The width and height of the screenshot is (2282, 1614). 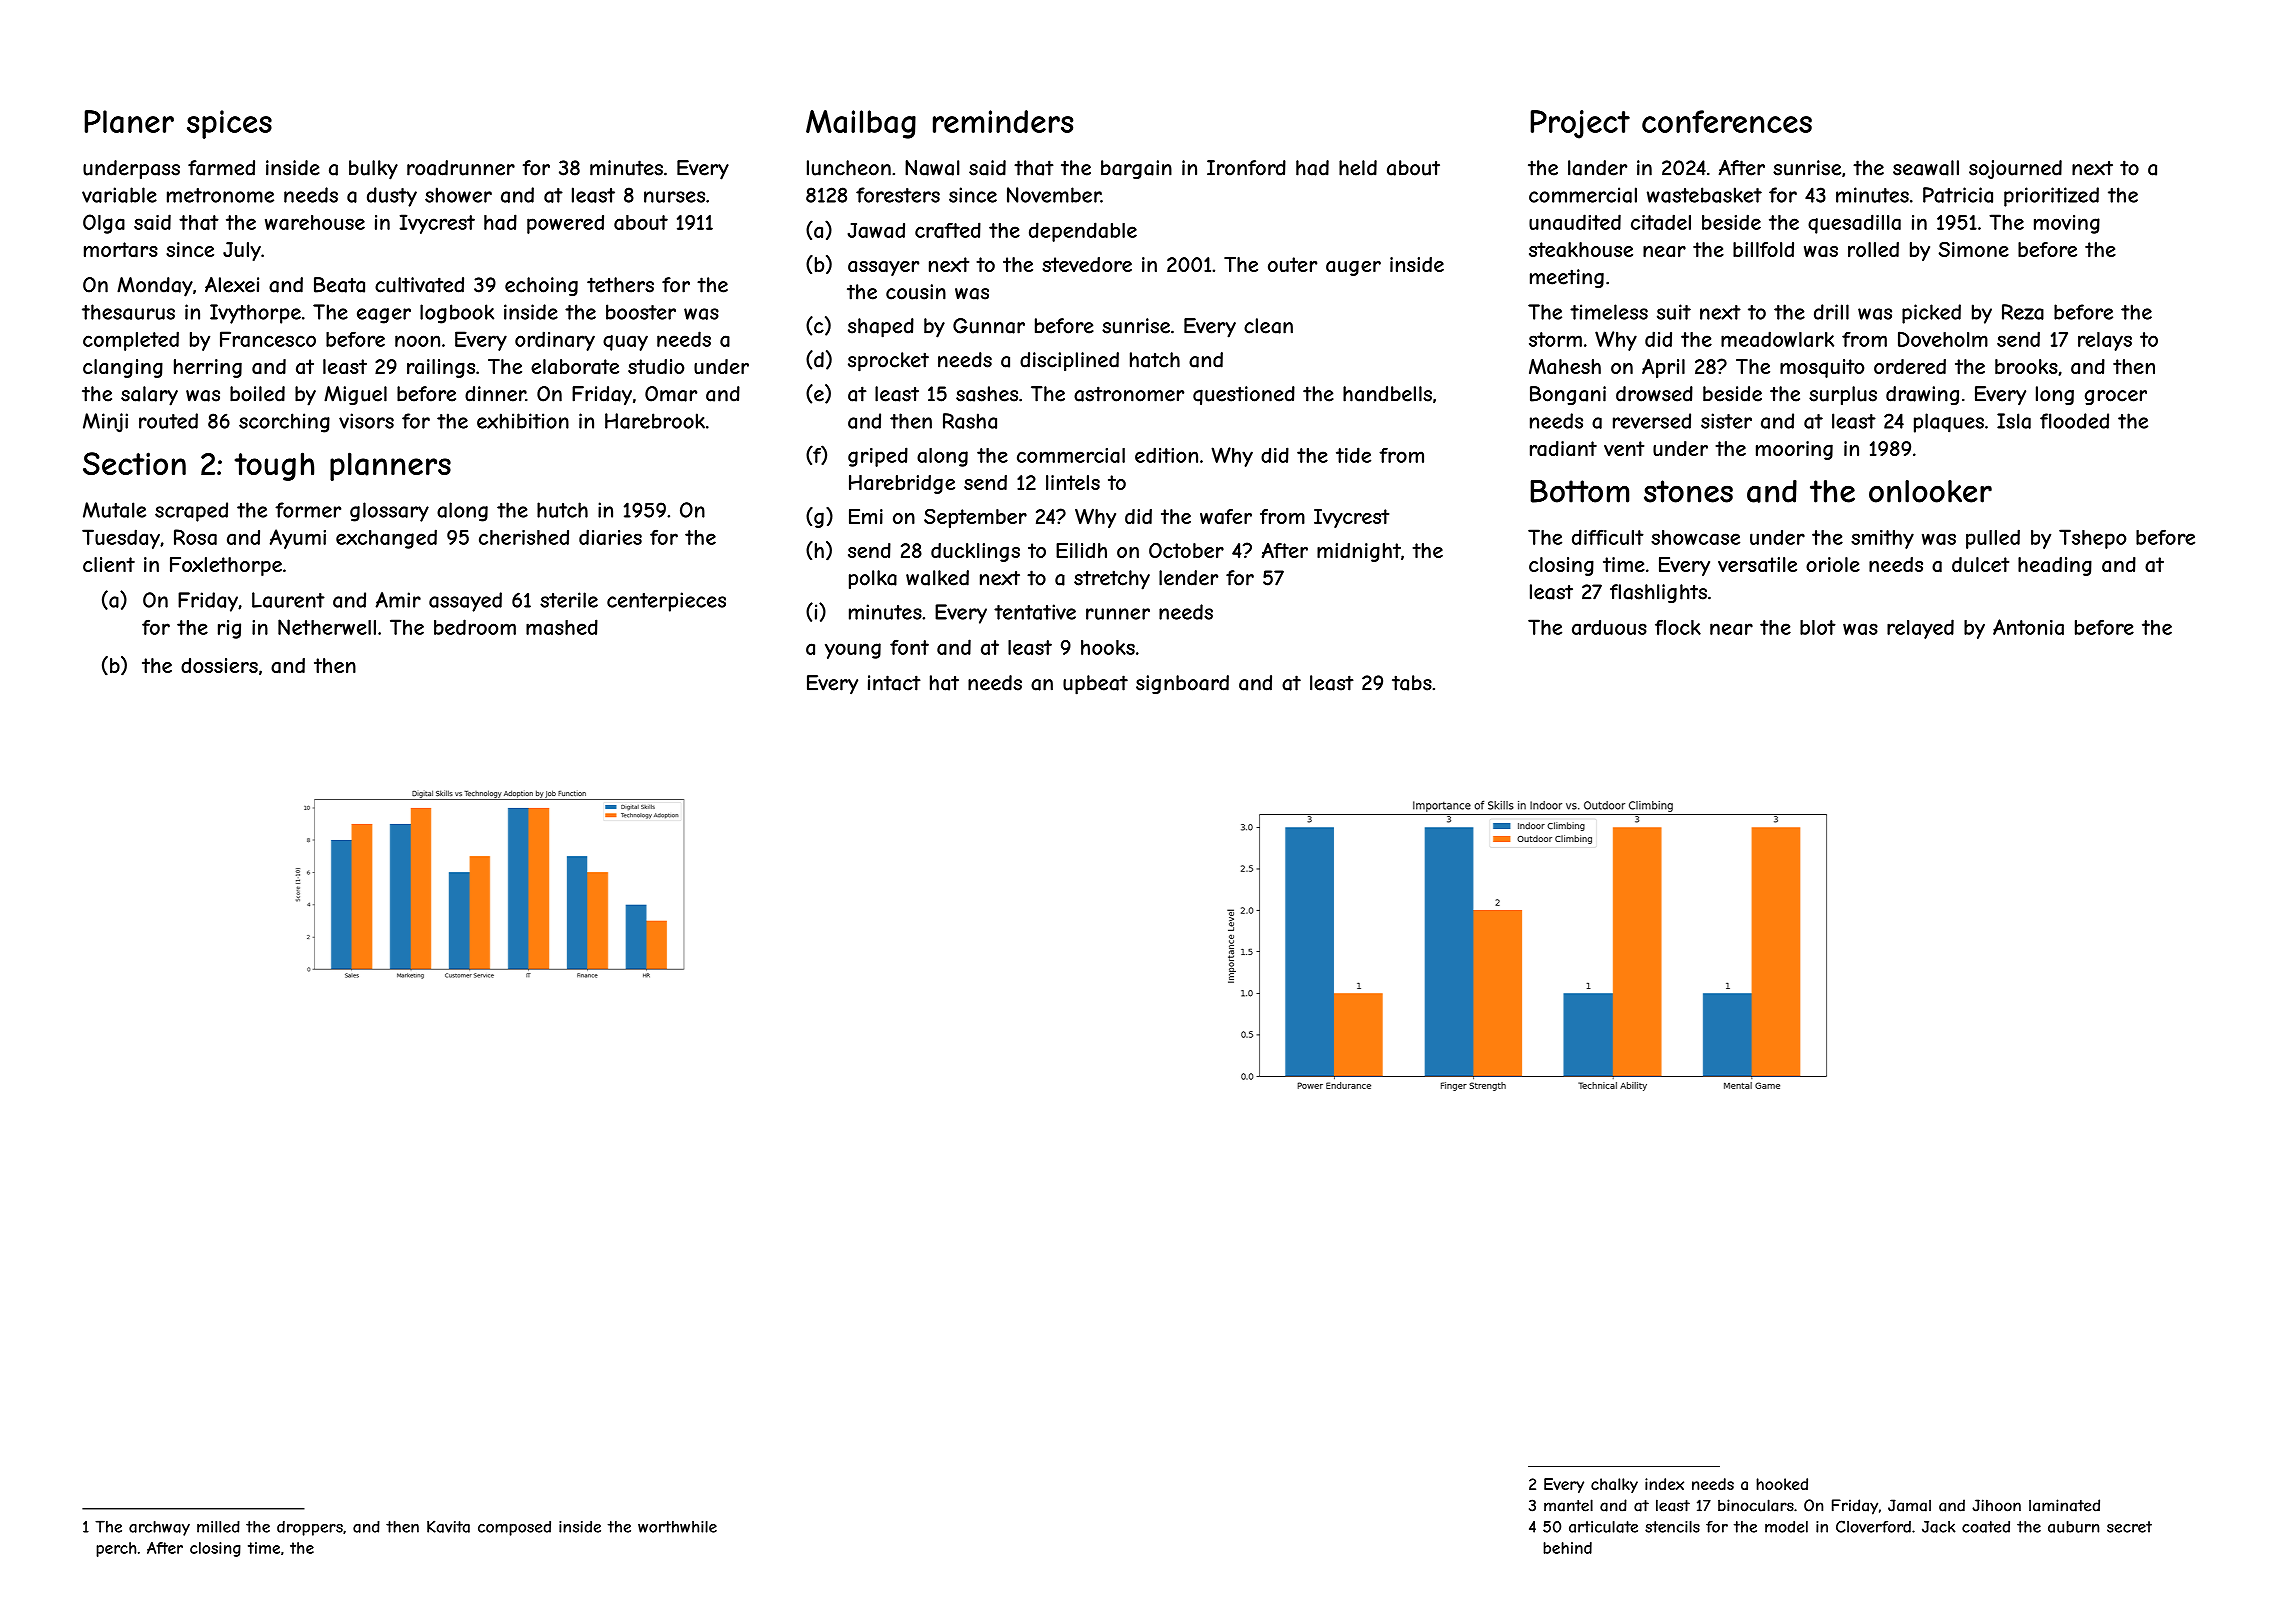 I want to click on perch, so click(x=116, y=1549).
